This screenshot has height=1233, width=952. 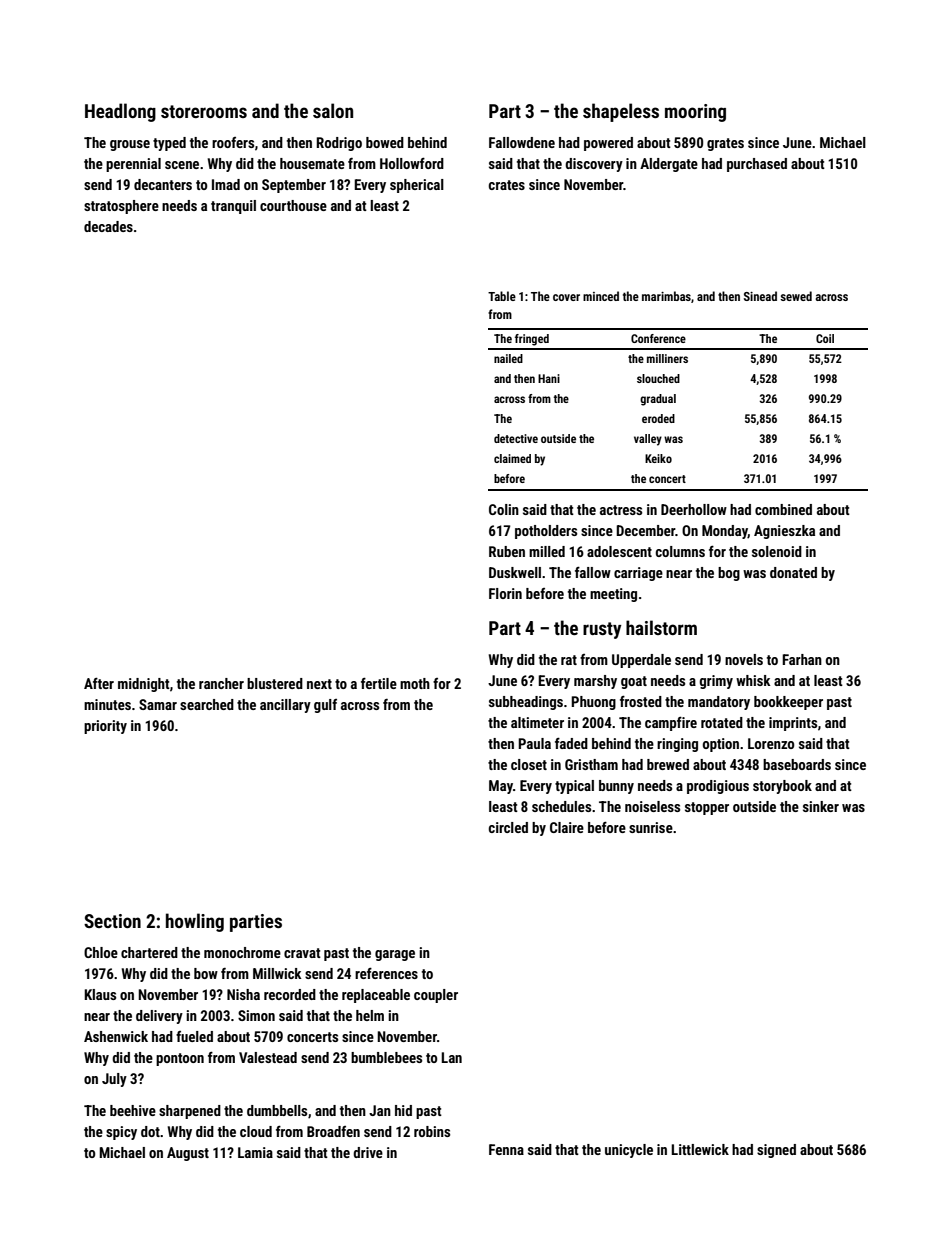 What do you see at coordinates (221, 683) in the screenshot?
I see `rancher` at bounding box center [221, 683].
